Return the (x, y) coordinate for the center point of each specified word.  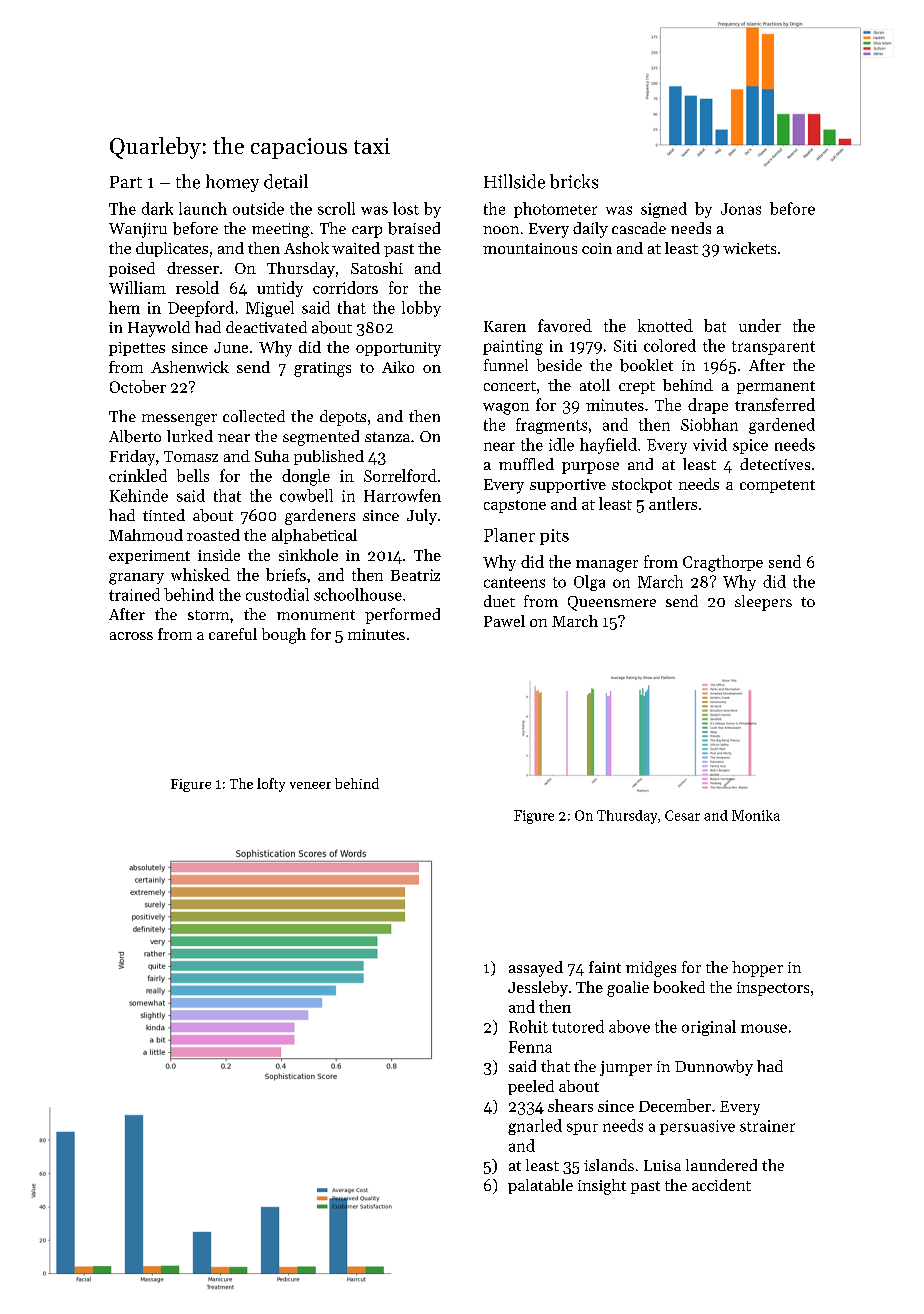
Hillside (514, 181)
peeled (531, 1087)
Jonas (741, 209)
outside (258, 208)
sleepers (763, 603)
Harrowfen (402, 495)
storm (208, 615)
